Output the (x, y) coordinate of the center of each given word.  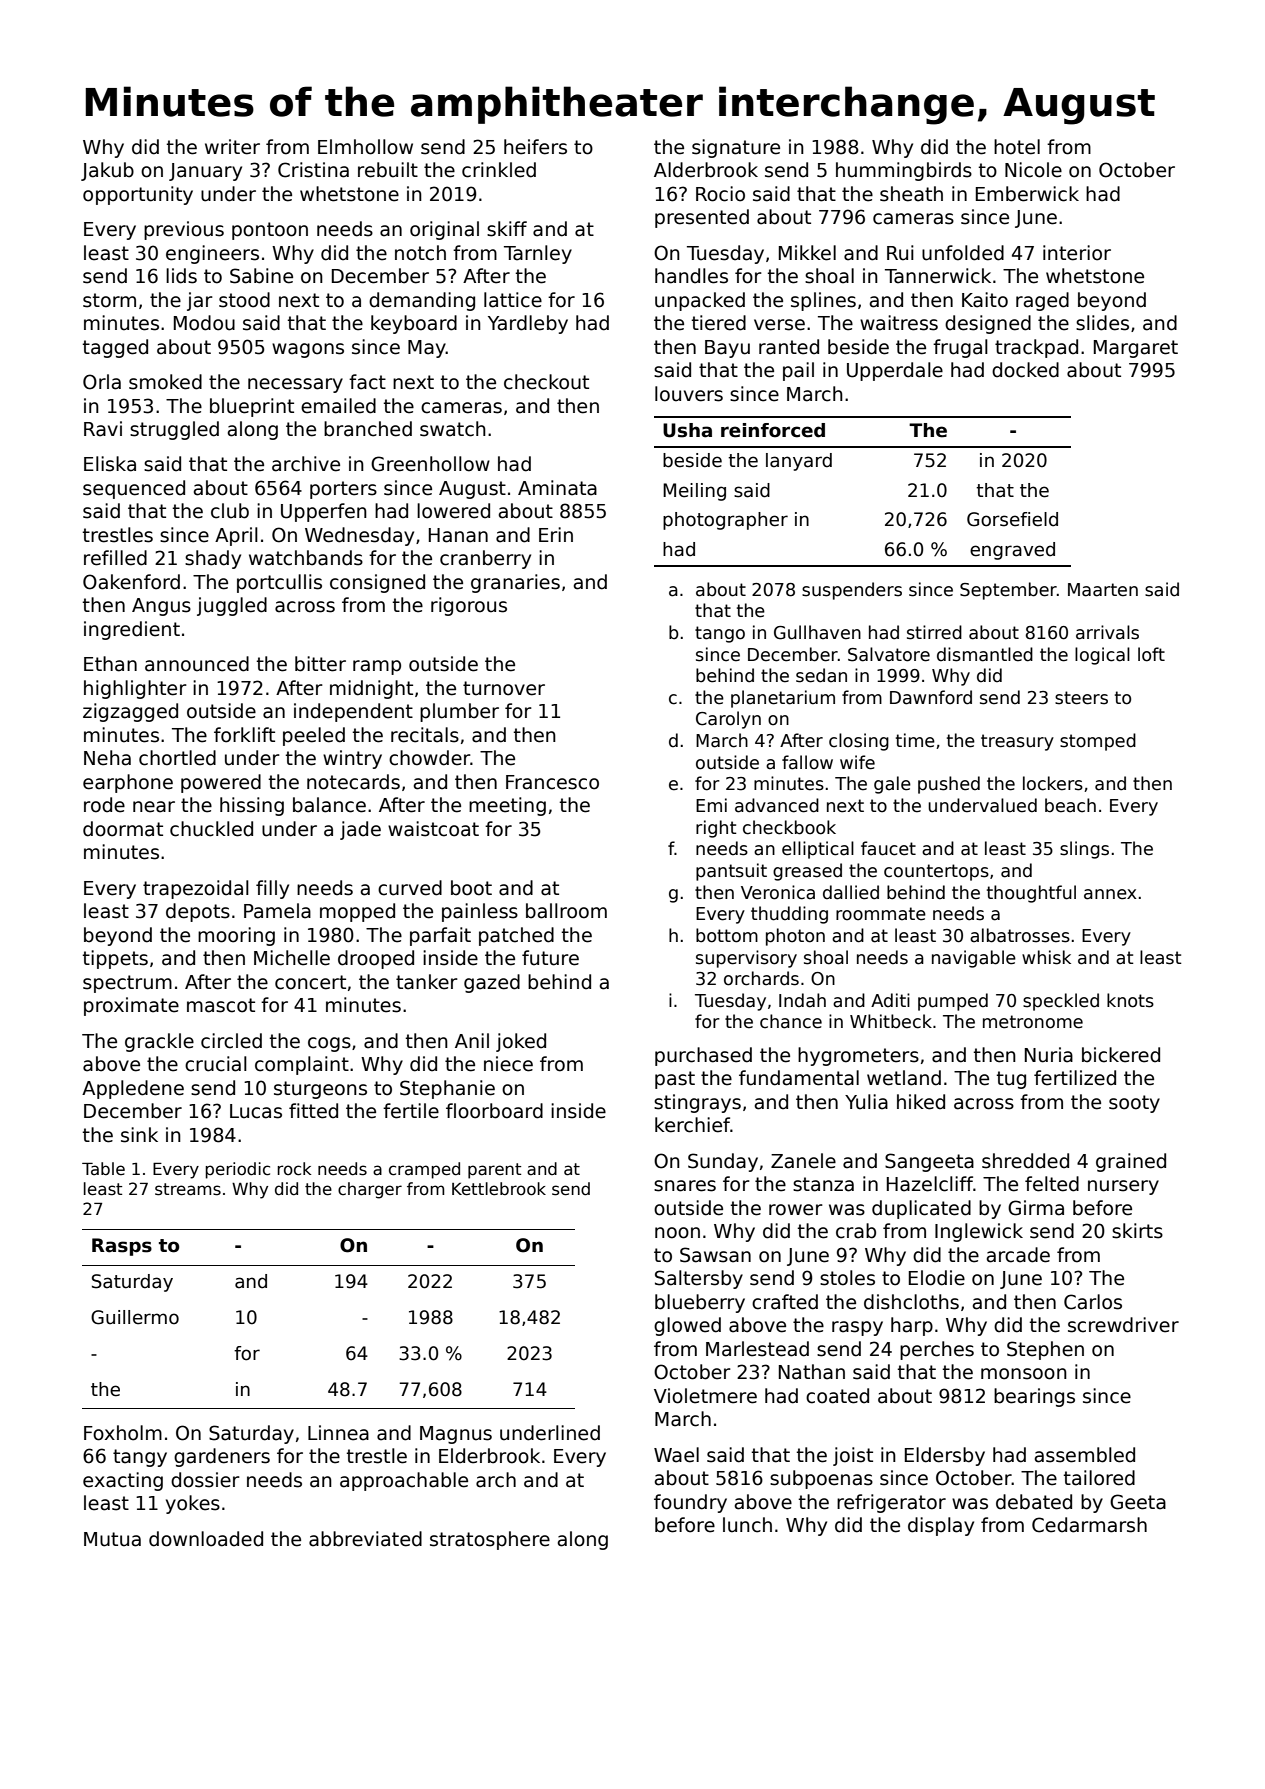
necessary (295, 385)
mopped (357, 912)
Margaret (1136, 349)
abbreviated (365, 1539)
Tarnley (538, 254)
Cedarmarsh (1089, 1525)
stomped (1098, 742)
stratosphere (490, 1540)
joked (521, 1042)
